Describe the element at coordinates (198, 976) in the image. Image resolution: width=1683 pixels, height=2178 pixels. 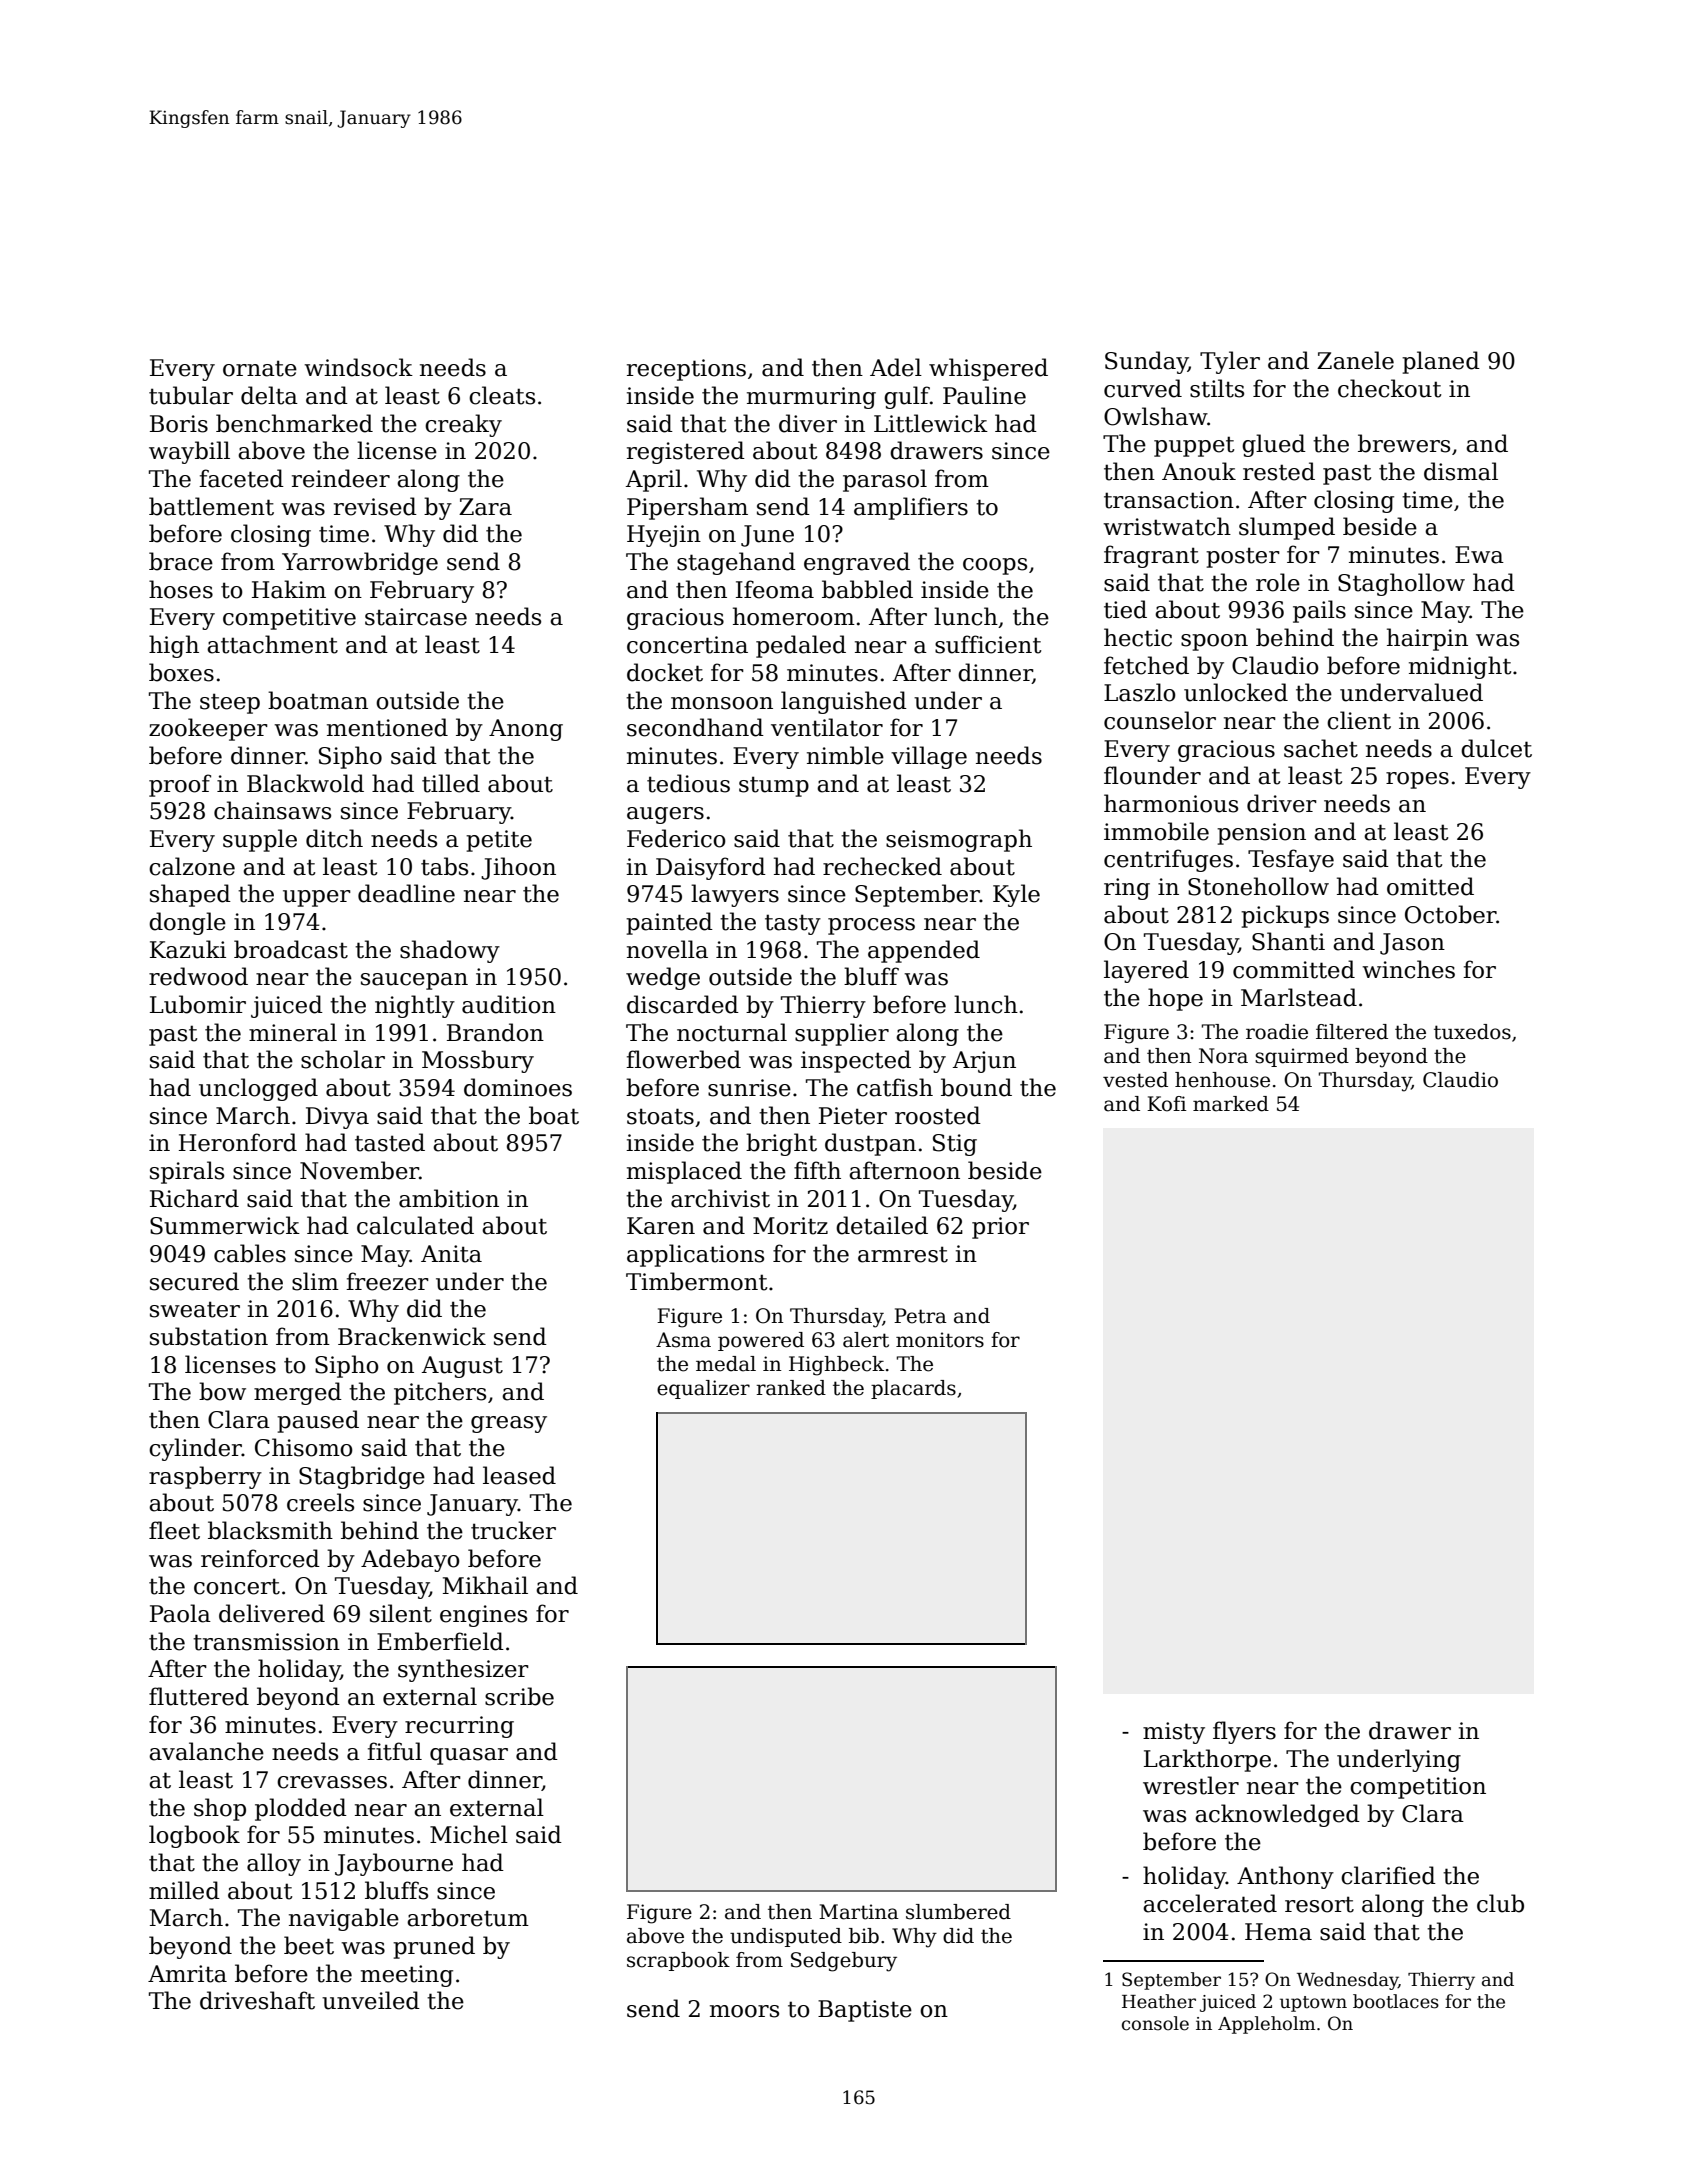
I see `redwood` at that location.
